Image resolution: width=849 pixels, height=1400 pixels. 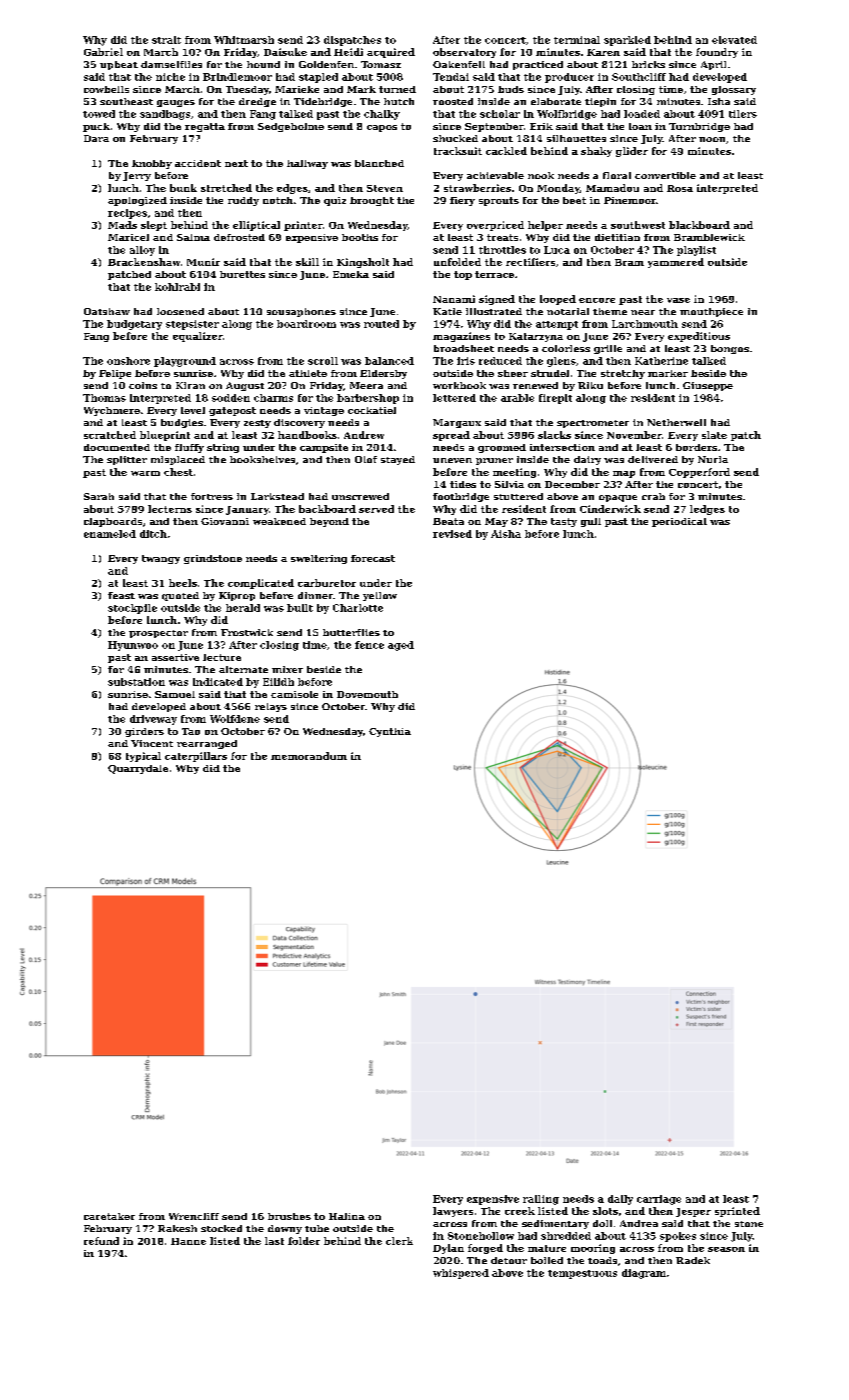 What do you see at coordinates (390, 732) in the screenshot?
I see `Cynthia` at bounding box center [390, 732].
